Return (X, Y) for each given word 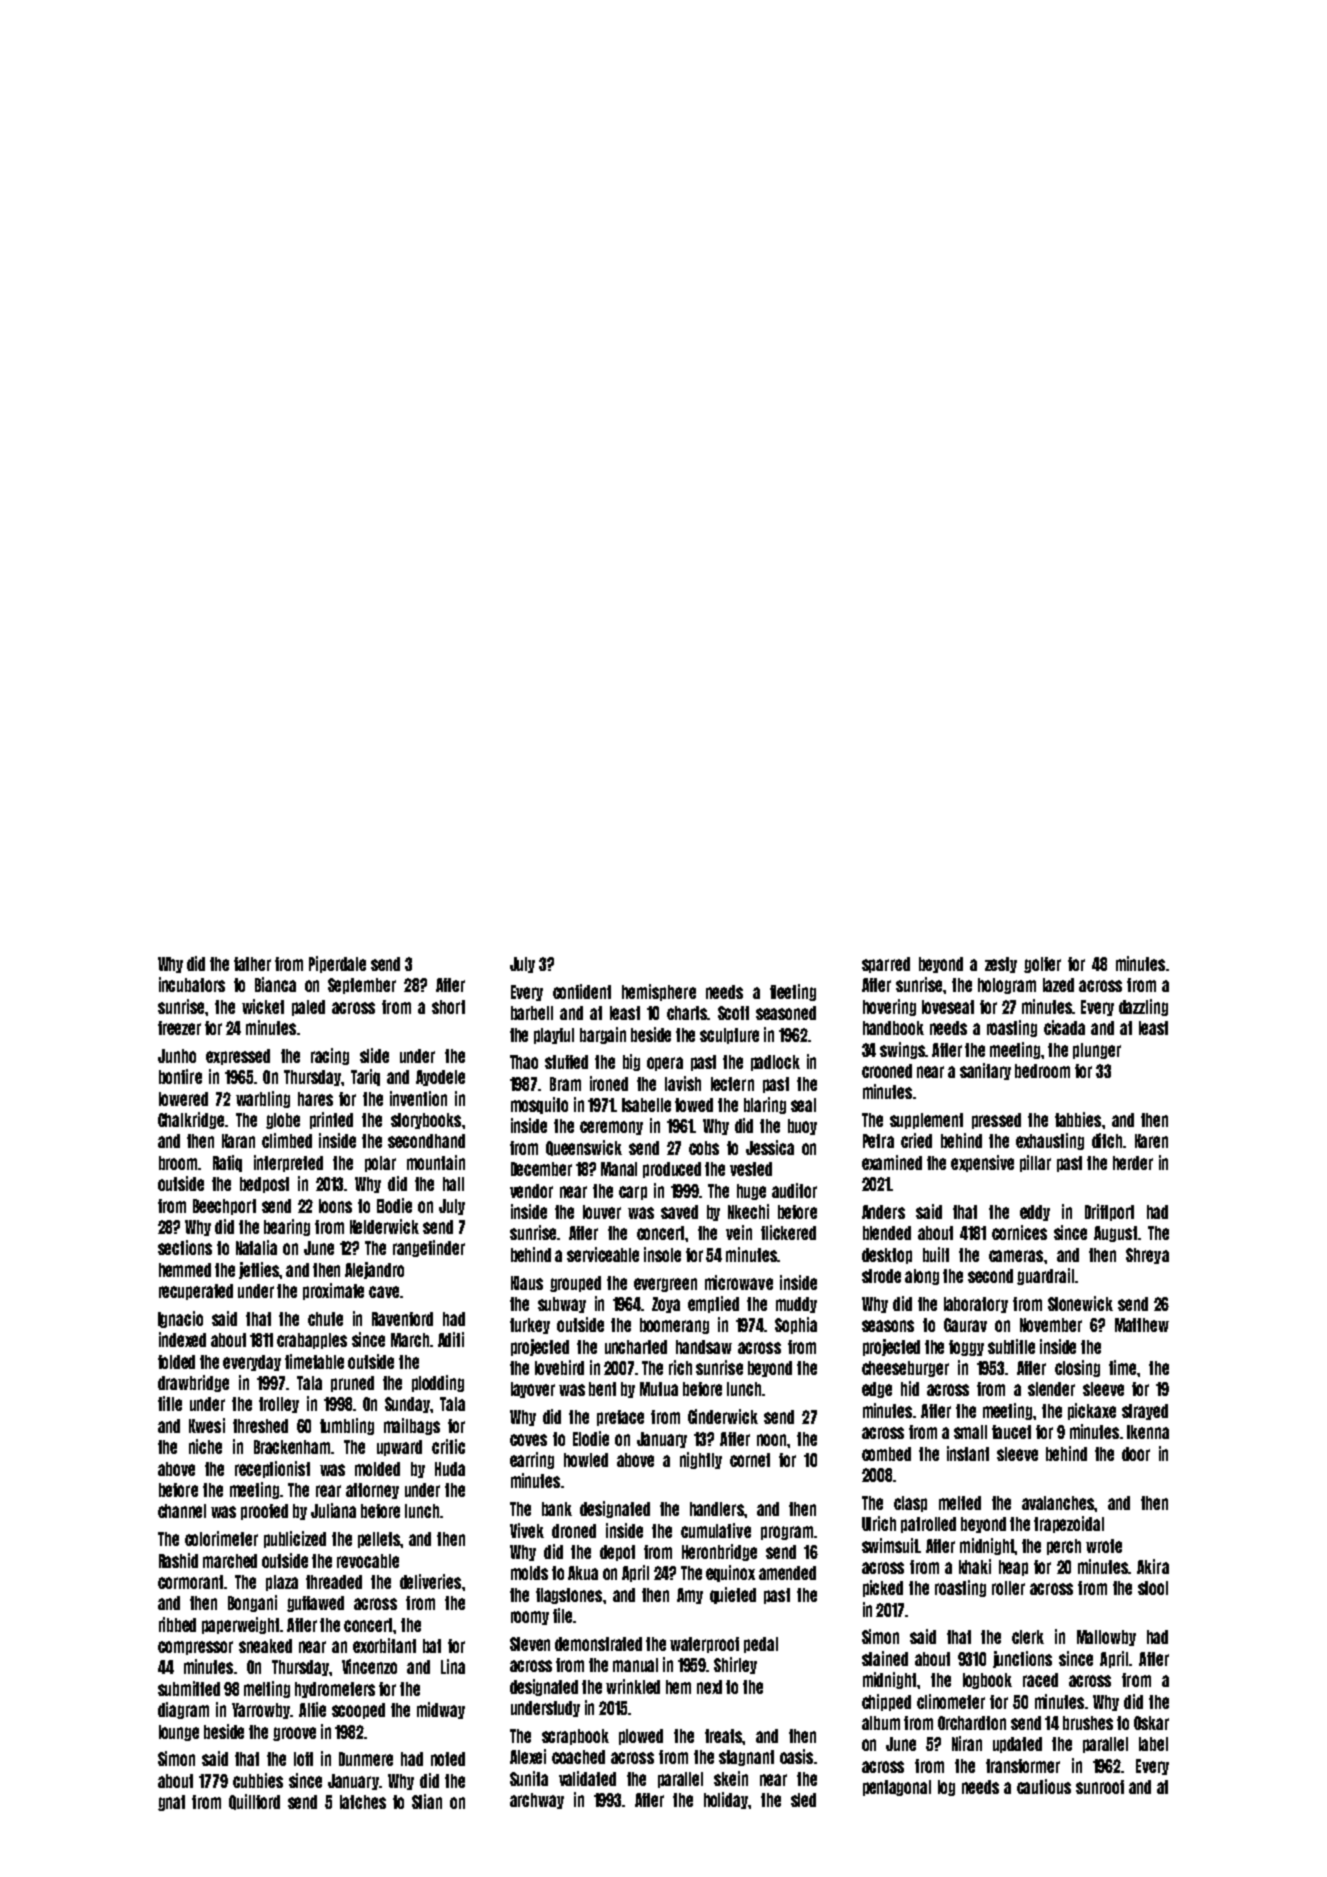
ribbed (177, 1624)
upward (399, 1448)
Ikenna (1148, 1432)
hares (315, 1099)
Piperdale (337, 964)
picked (883, 1588)
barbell (532, 1013)
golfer (1042, 965)
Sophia (796, 1325)
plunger (1097, 1051)
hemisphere (659, 992)
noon (771, 1440)
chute (325, 1319)
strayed (1145, 1412)
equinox (730, 1573)
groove (294, 1734)
